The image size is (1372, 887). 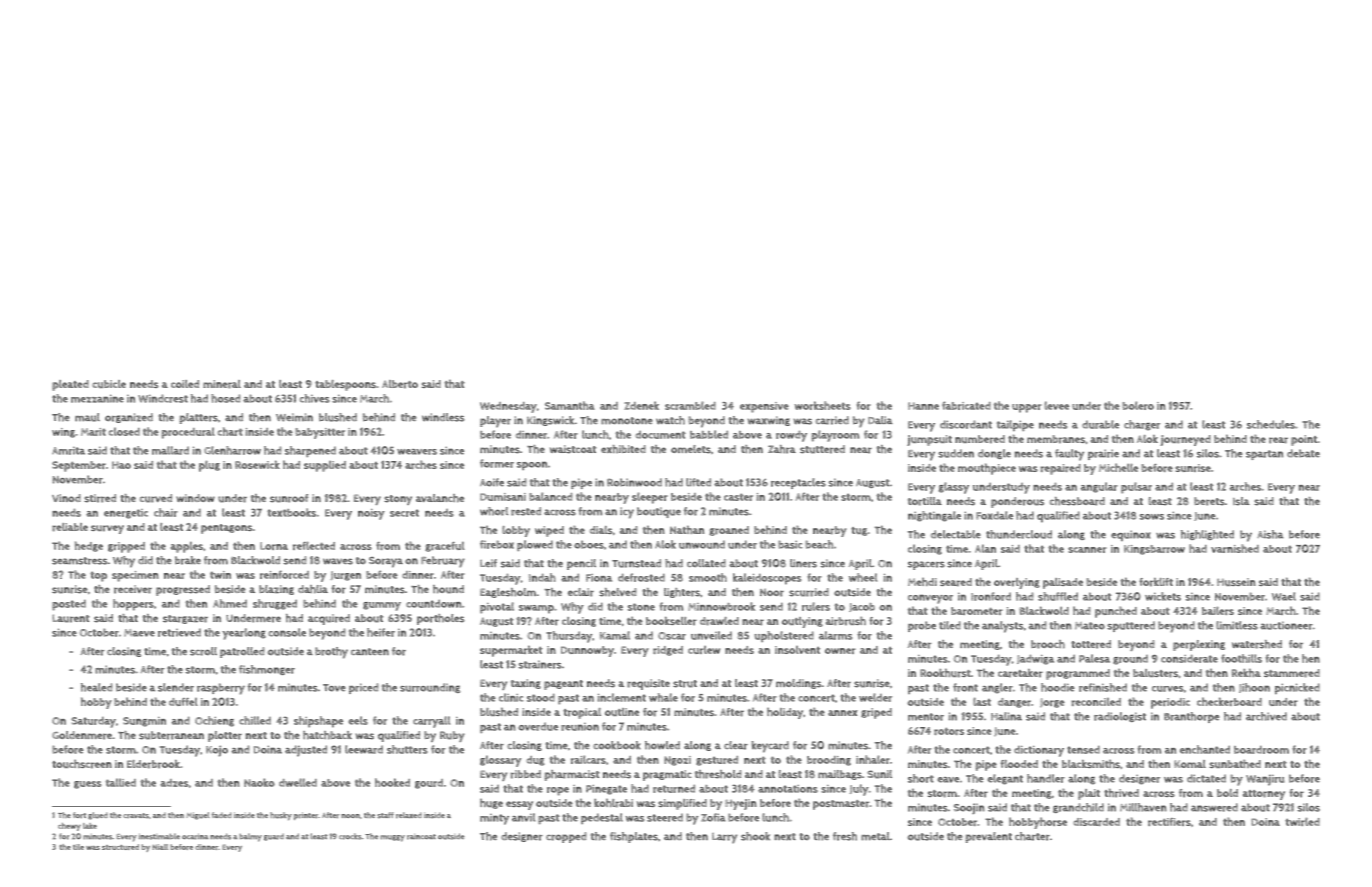 What do you see at coordinates (704, 650) in the page?
I see `curlew` at bounding box center [704, 650].
